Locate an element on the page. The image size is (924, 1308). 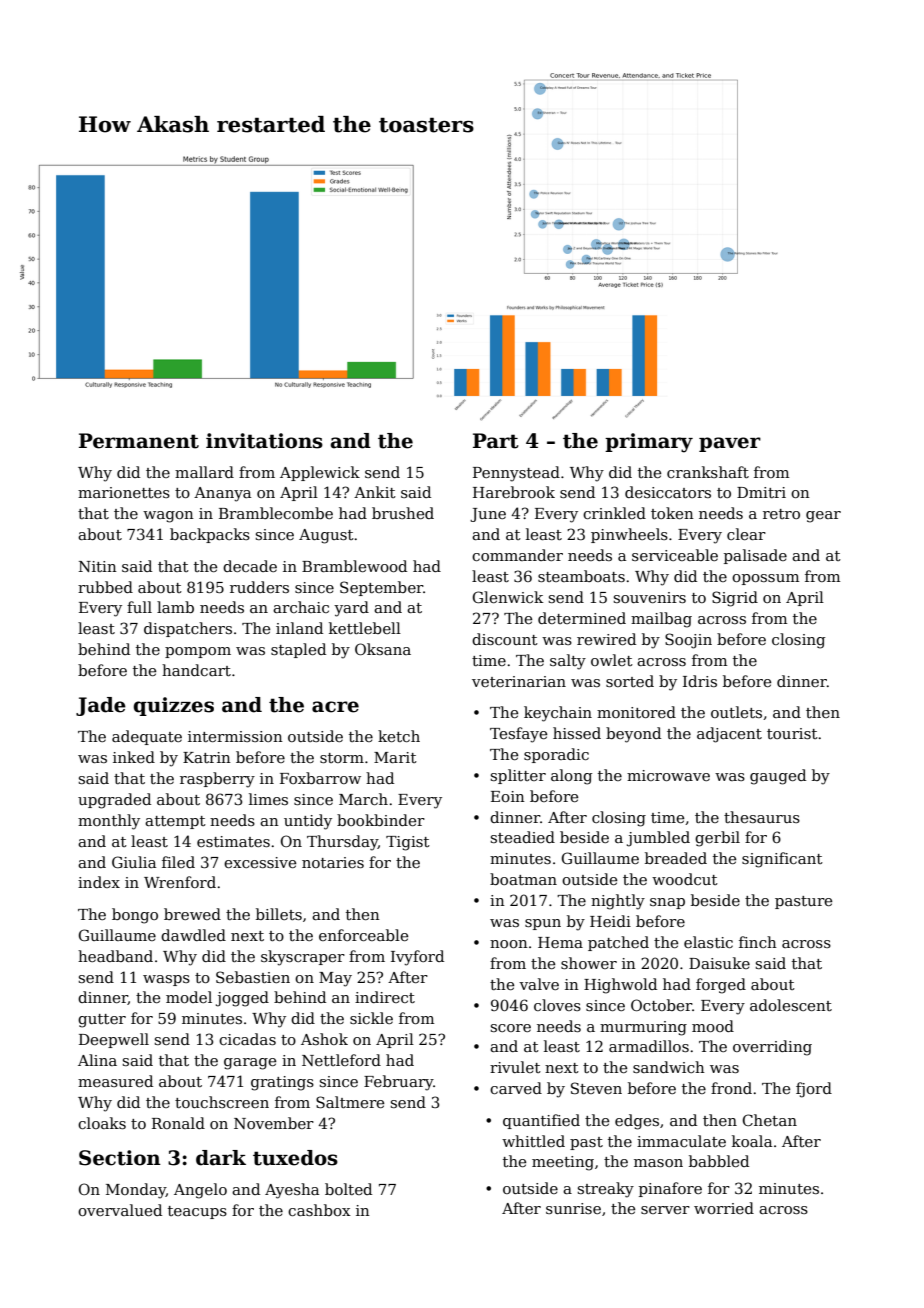
quizzes is located at coordinates (173, 706).
